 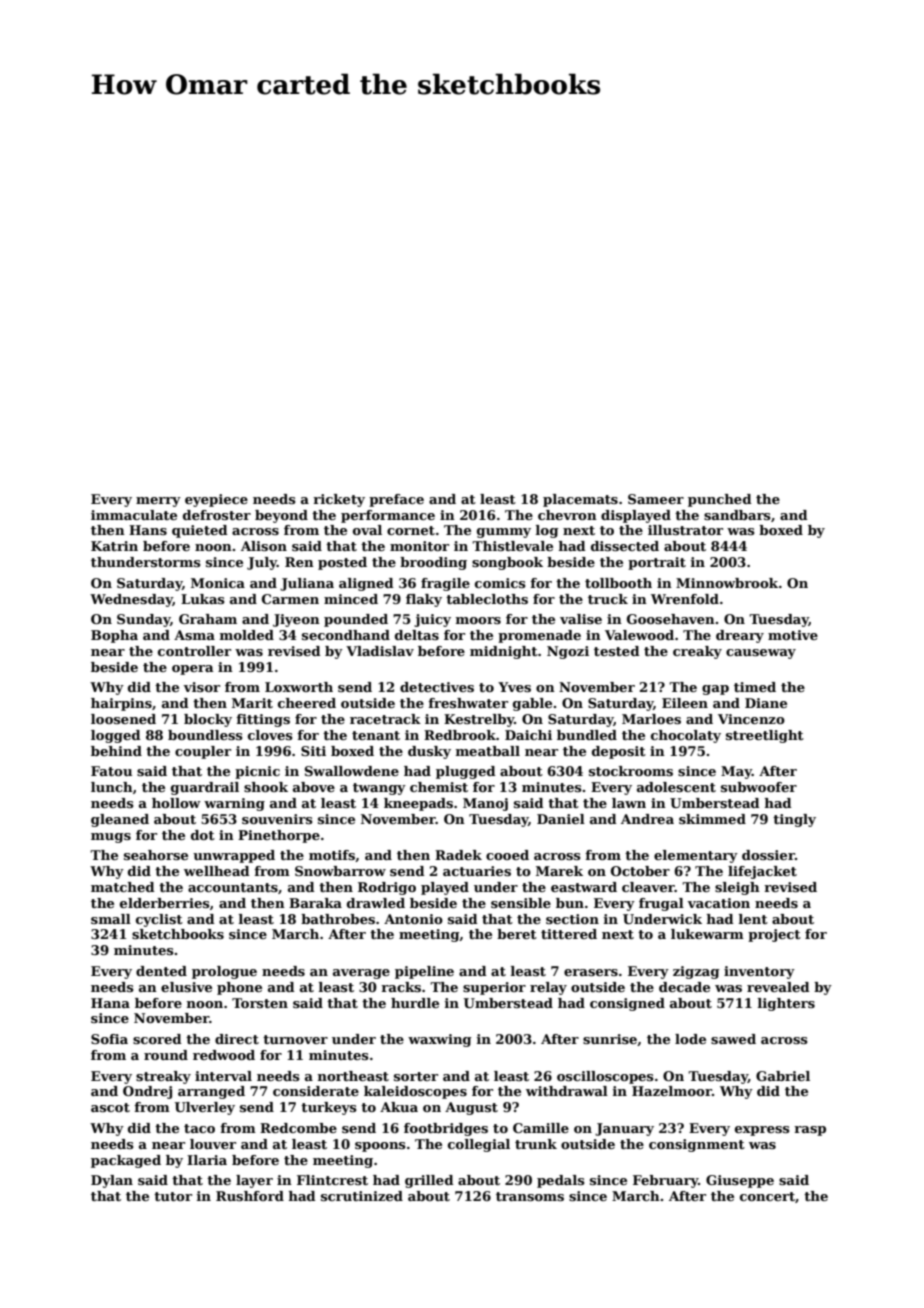 What do you see at coordinates (207, 1160) in the page?
I see `Ilaria` at bounding box center [207, 1160].
